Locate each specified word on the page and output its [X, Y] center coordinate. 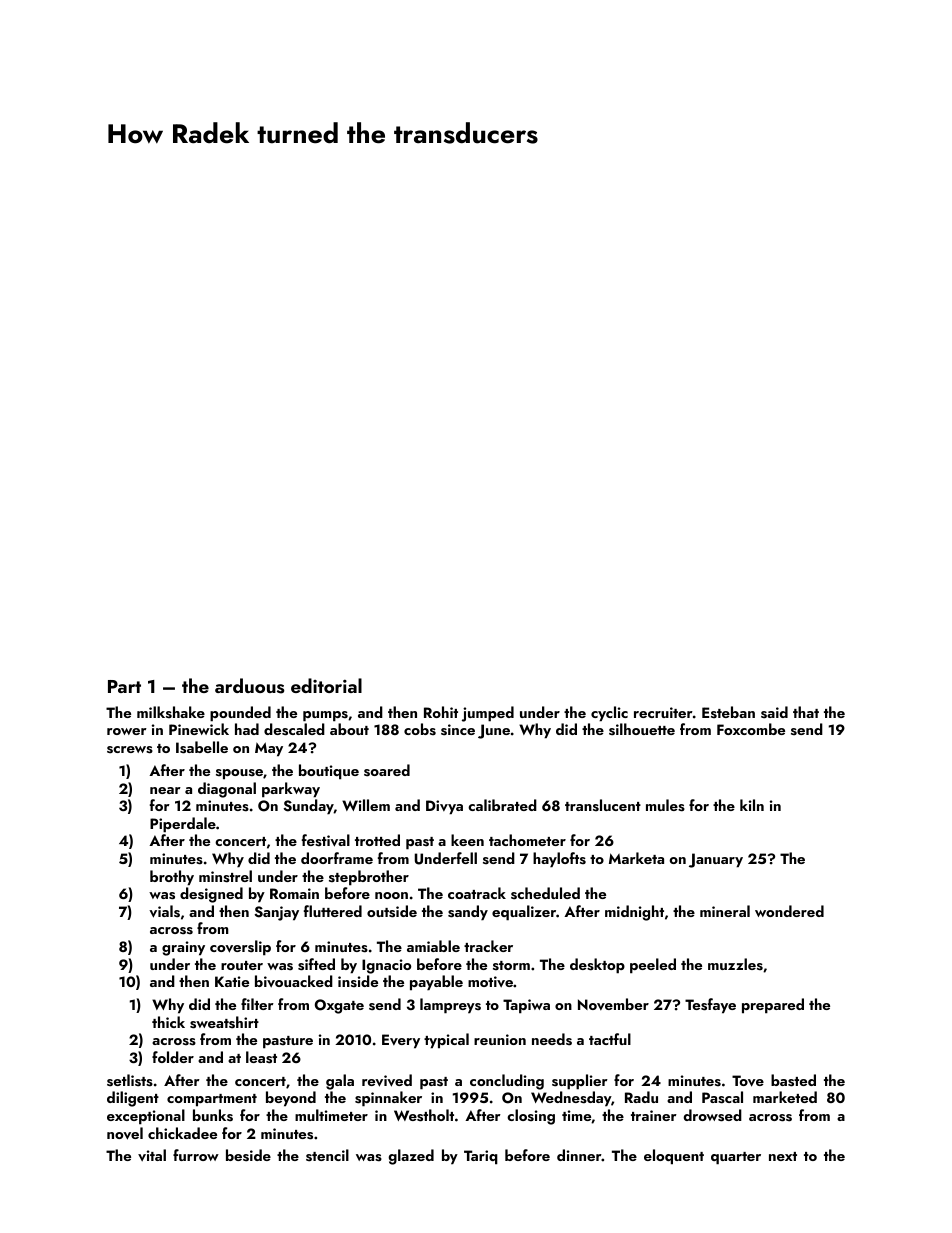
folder [173, 1057]
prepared [773, 1006]
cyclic [609, 714]
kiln [752, 805]
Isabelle [202, 747]
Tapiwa [526, 1006]
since [458, 730]
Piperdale [183, 825]
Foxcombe [751, 729]
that [806, 712]
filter [257, 1004]
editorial [326, 685]
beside [248, 1155]
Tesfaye [710, 1006]
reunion [500, 1039]
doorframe [337, 858]
